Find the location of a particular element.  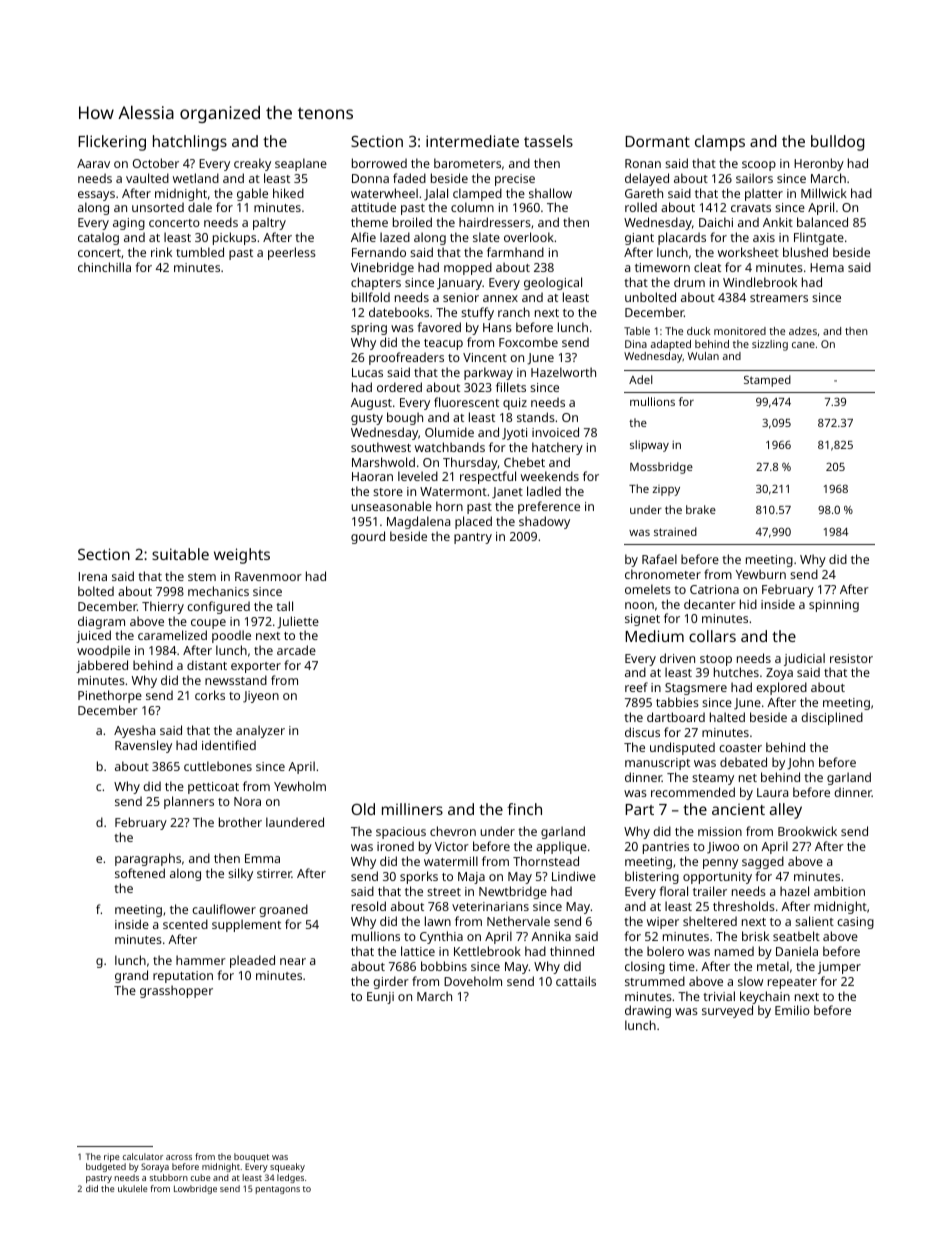

scoop is located at coordinates (759, 166).
